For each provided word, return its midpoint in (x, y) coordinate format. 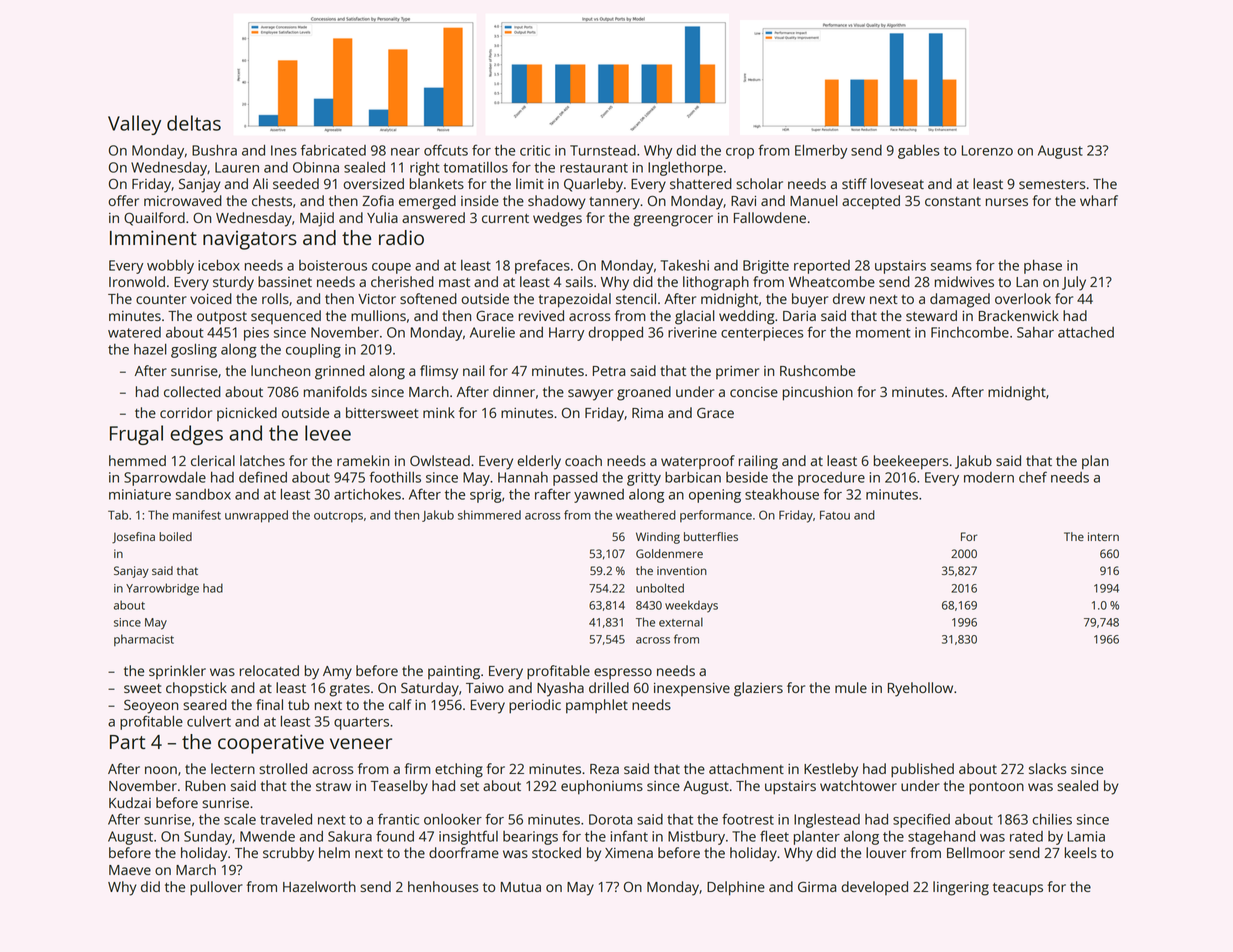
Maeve (130, 870)
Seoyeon (151, 706)
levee (328, 433)
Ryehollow (920, 689)
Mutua (521, 887)
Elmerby (821, 152)
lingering (961, 888)
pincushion (818, 393)
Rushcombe (817, 370)
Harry (566, 334)
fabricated (333, 150)
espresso (623, 673)
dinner (514, 391)
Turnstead (603, 150)
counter (161, 299)
